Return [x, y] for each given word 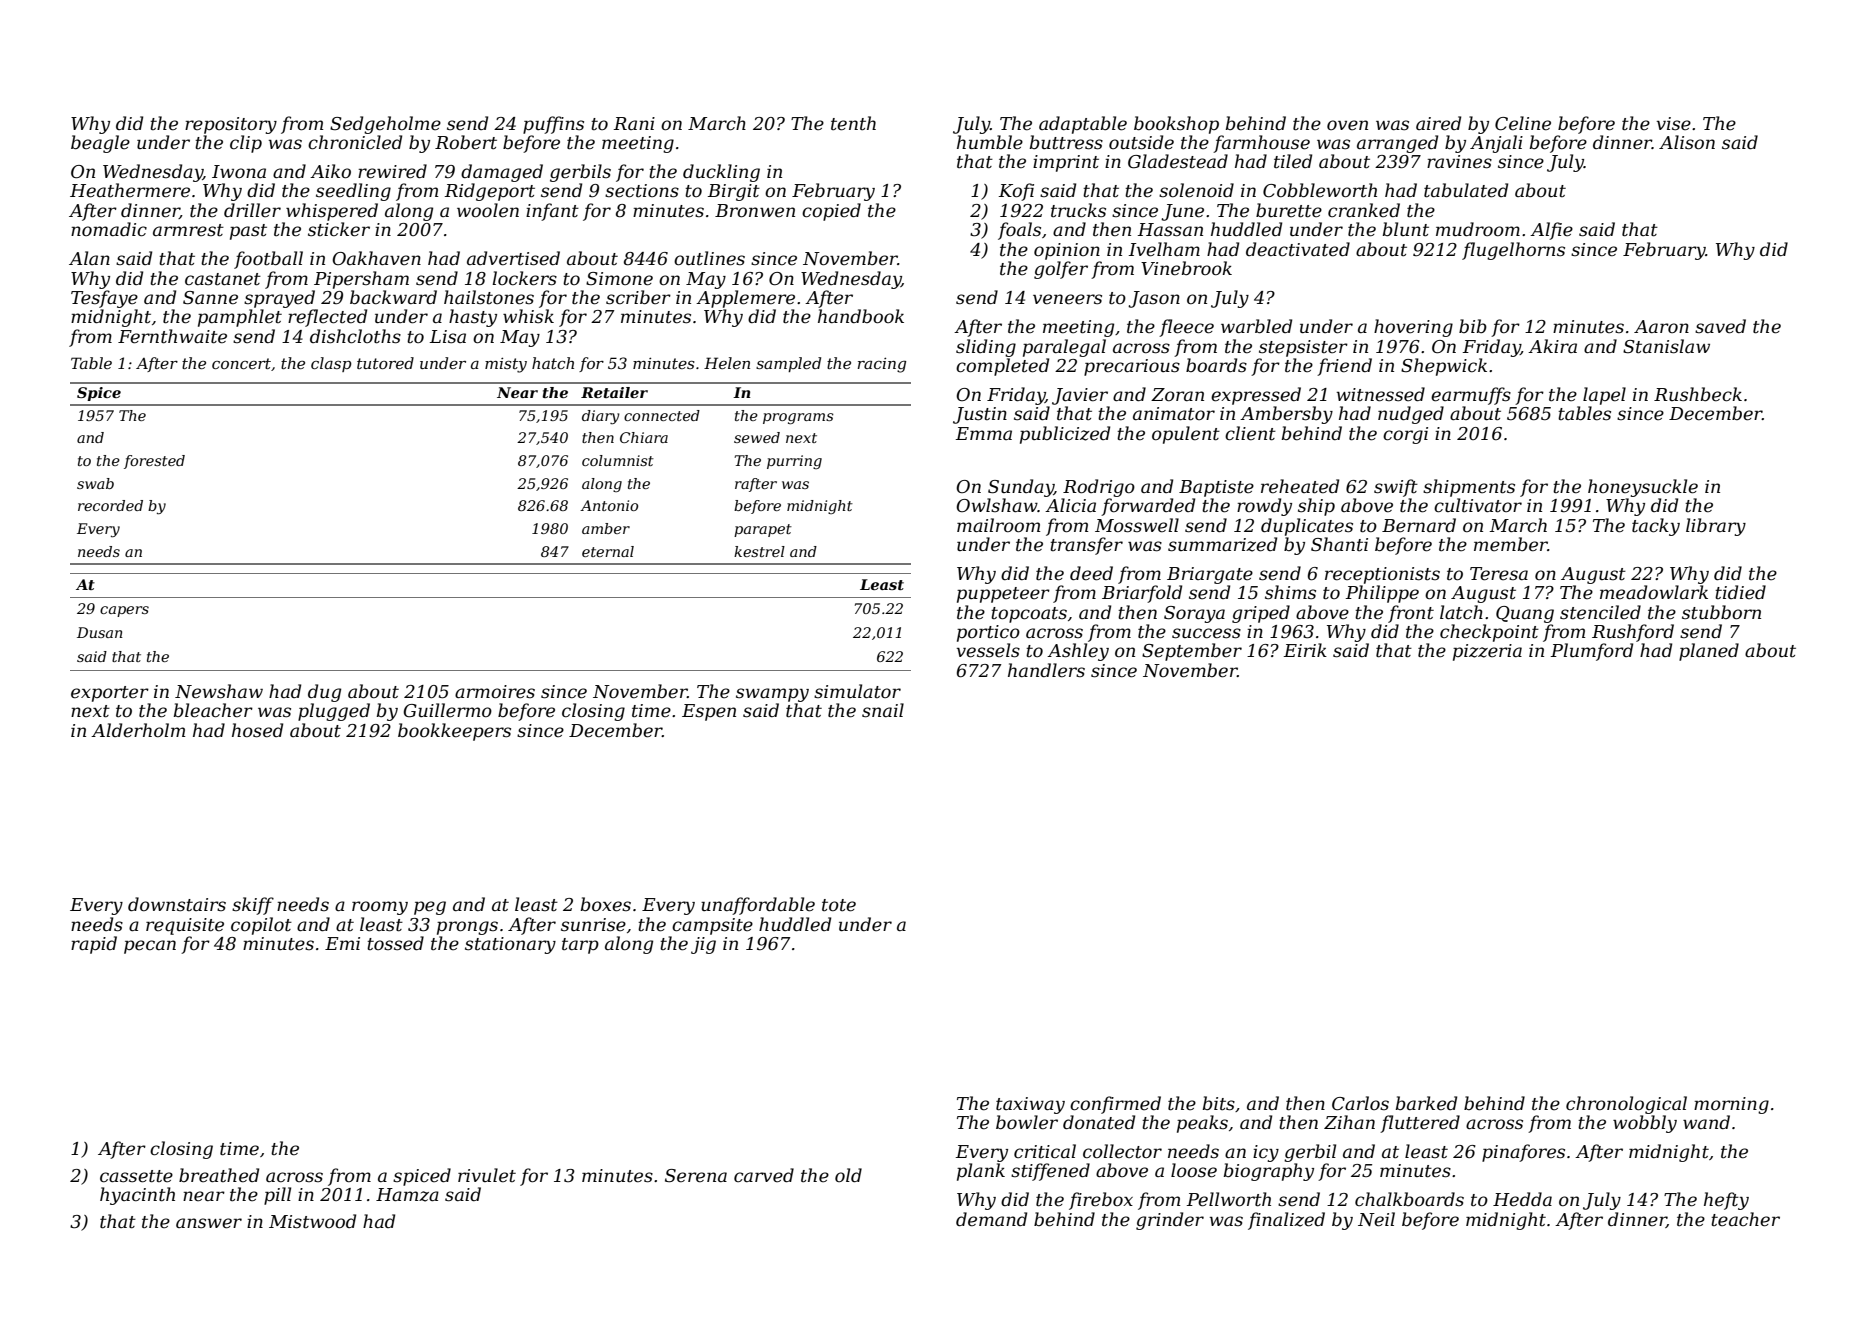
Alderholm [138, 730]
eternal [608, 551]
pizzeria [1487, 652]
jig [703, 945]
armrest [188, 230]
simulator [857, 691]
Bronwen [755, 211]
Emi [342, 943]
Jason [1154, 299]
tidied [1740, 592]
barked [1426, 1103]
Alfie [1551, 231]
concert [241, 363]
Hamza [407, 1195]
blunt [1406, 229]
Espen [709, 712]
